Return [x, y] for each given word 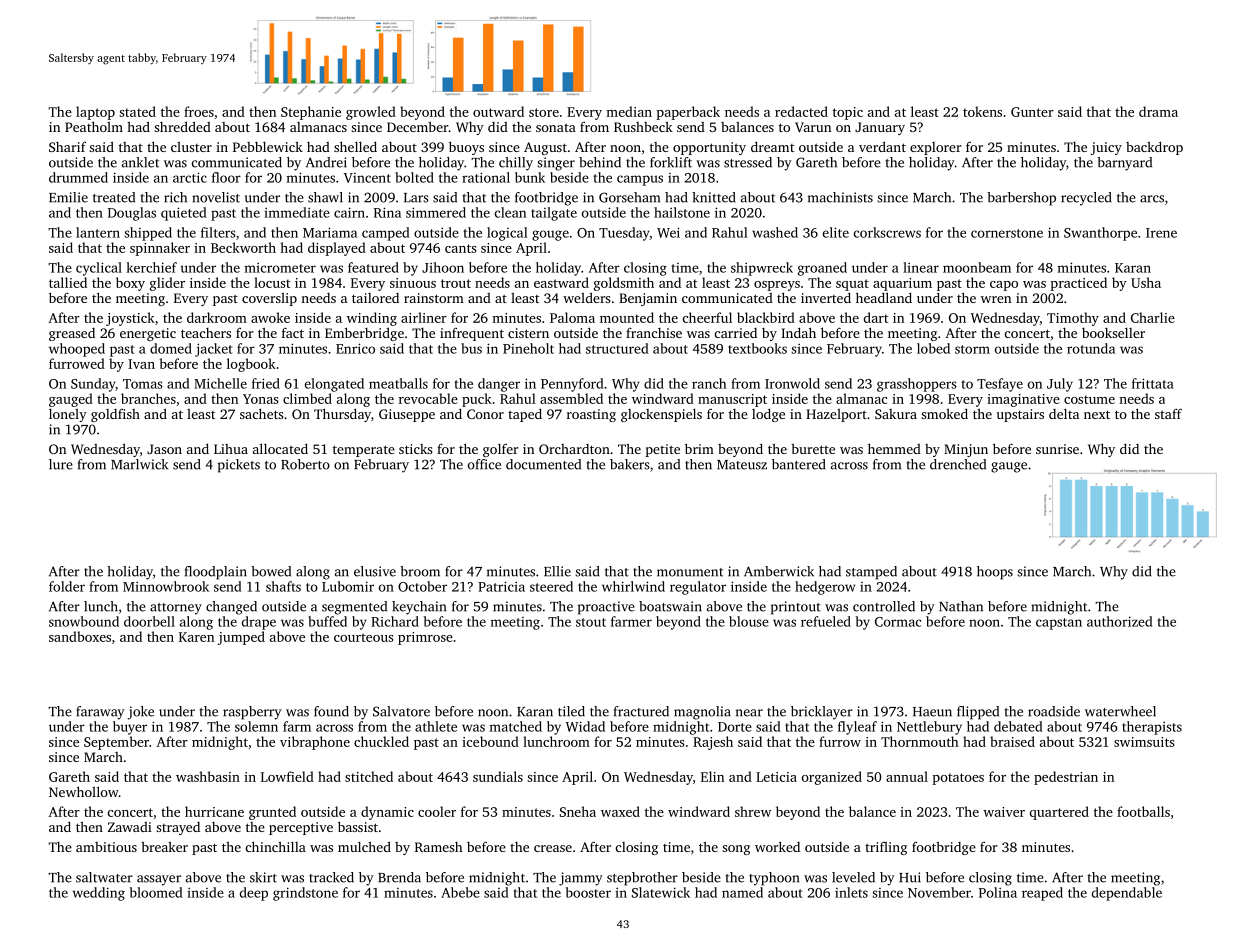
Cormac [898, 622]
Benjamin [648, 299]
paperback [688, 113]
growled [371, 113]
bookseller [1113, 333]
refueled [826, 621]
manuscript [732, 400]
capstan [1059, 624]
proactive [606, 608]
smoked [944, 413]
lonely [68, 415]
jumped [241, 638]
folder [67, 586]
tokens [982, 111]
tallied [68, 282]
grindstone [305, 894]
